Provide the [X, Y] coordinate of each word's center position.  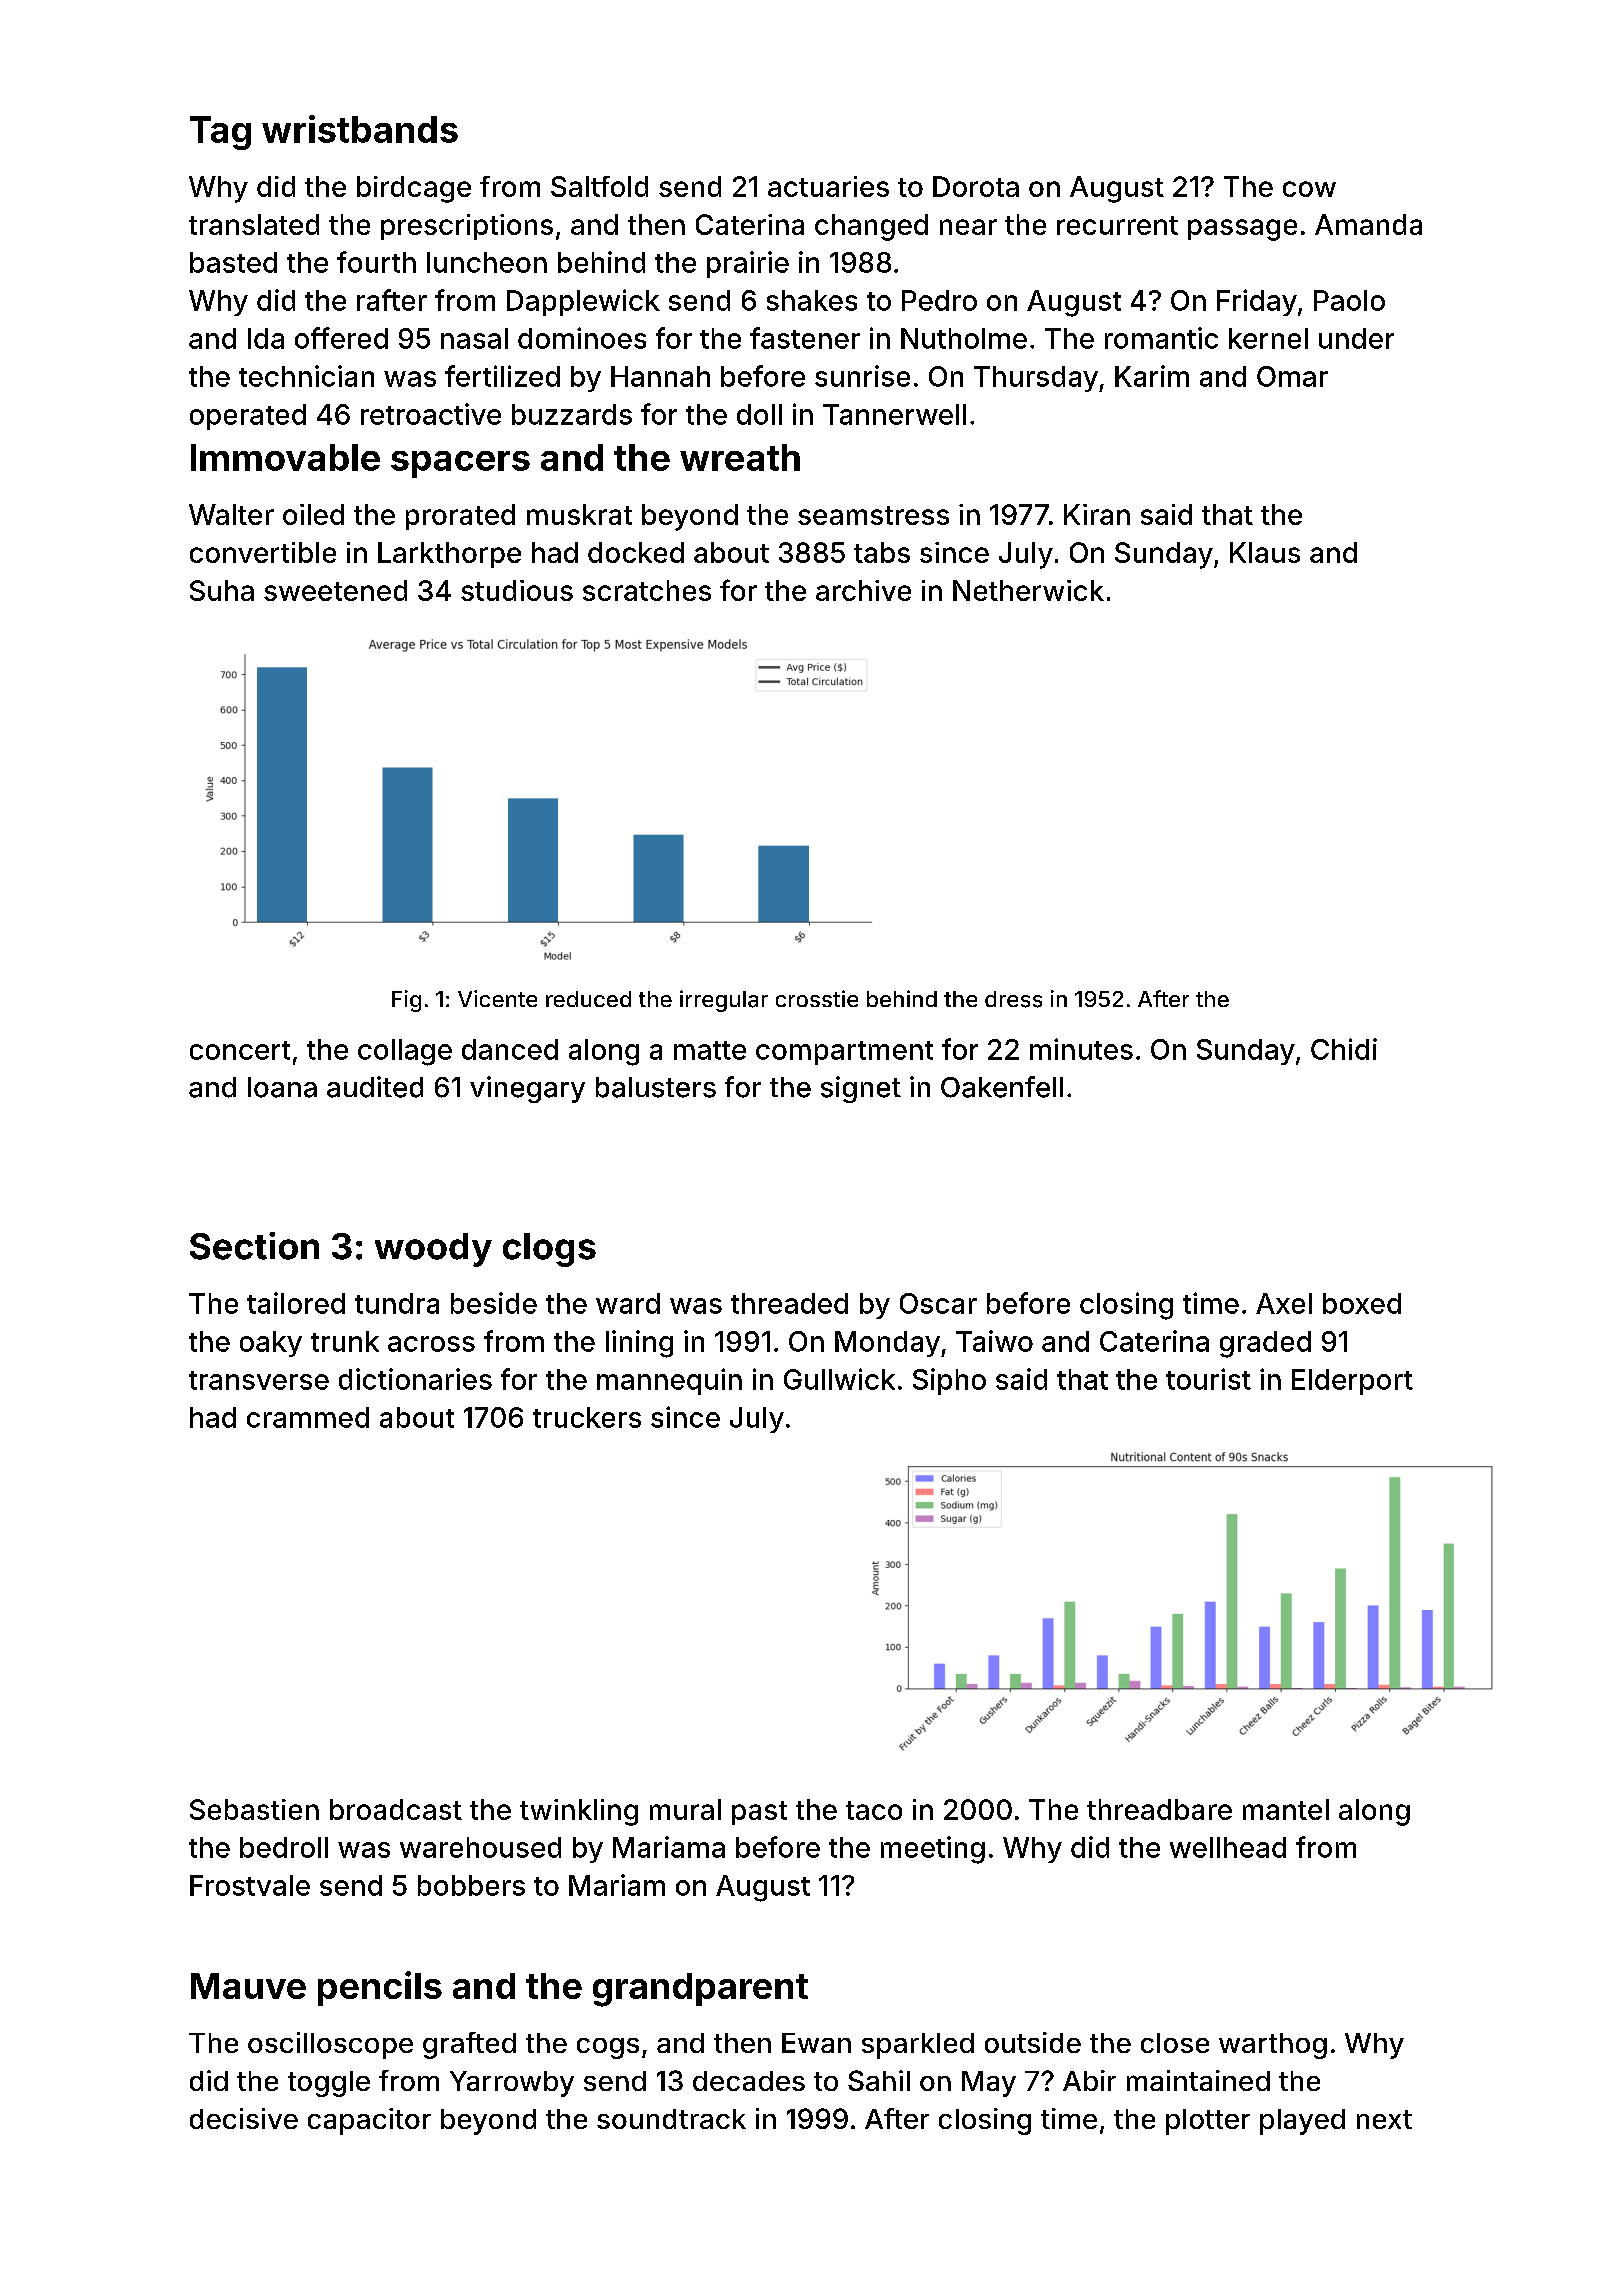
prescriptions [467, 227]
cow [1309, 189]
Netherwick [1028, 590]
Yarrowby [512, 2084]
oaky [271, 1344]
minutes [1081, 1049]
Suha [222, 590]
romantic [1161, 338]
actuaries [828, 186]
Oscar [938, 1303]
